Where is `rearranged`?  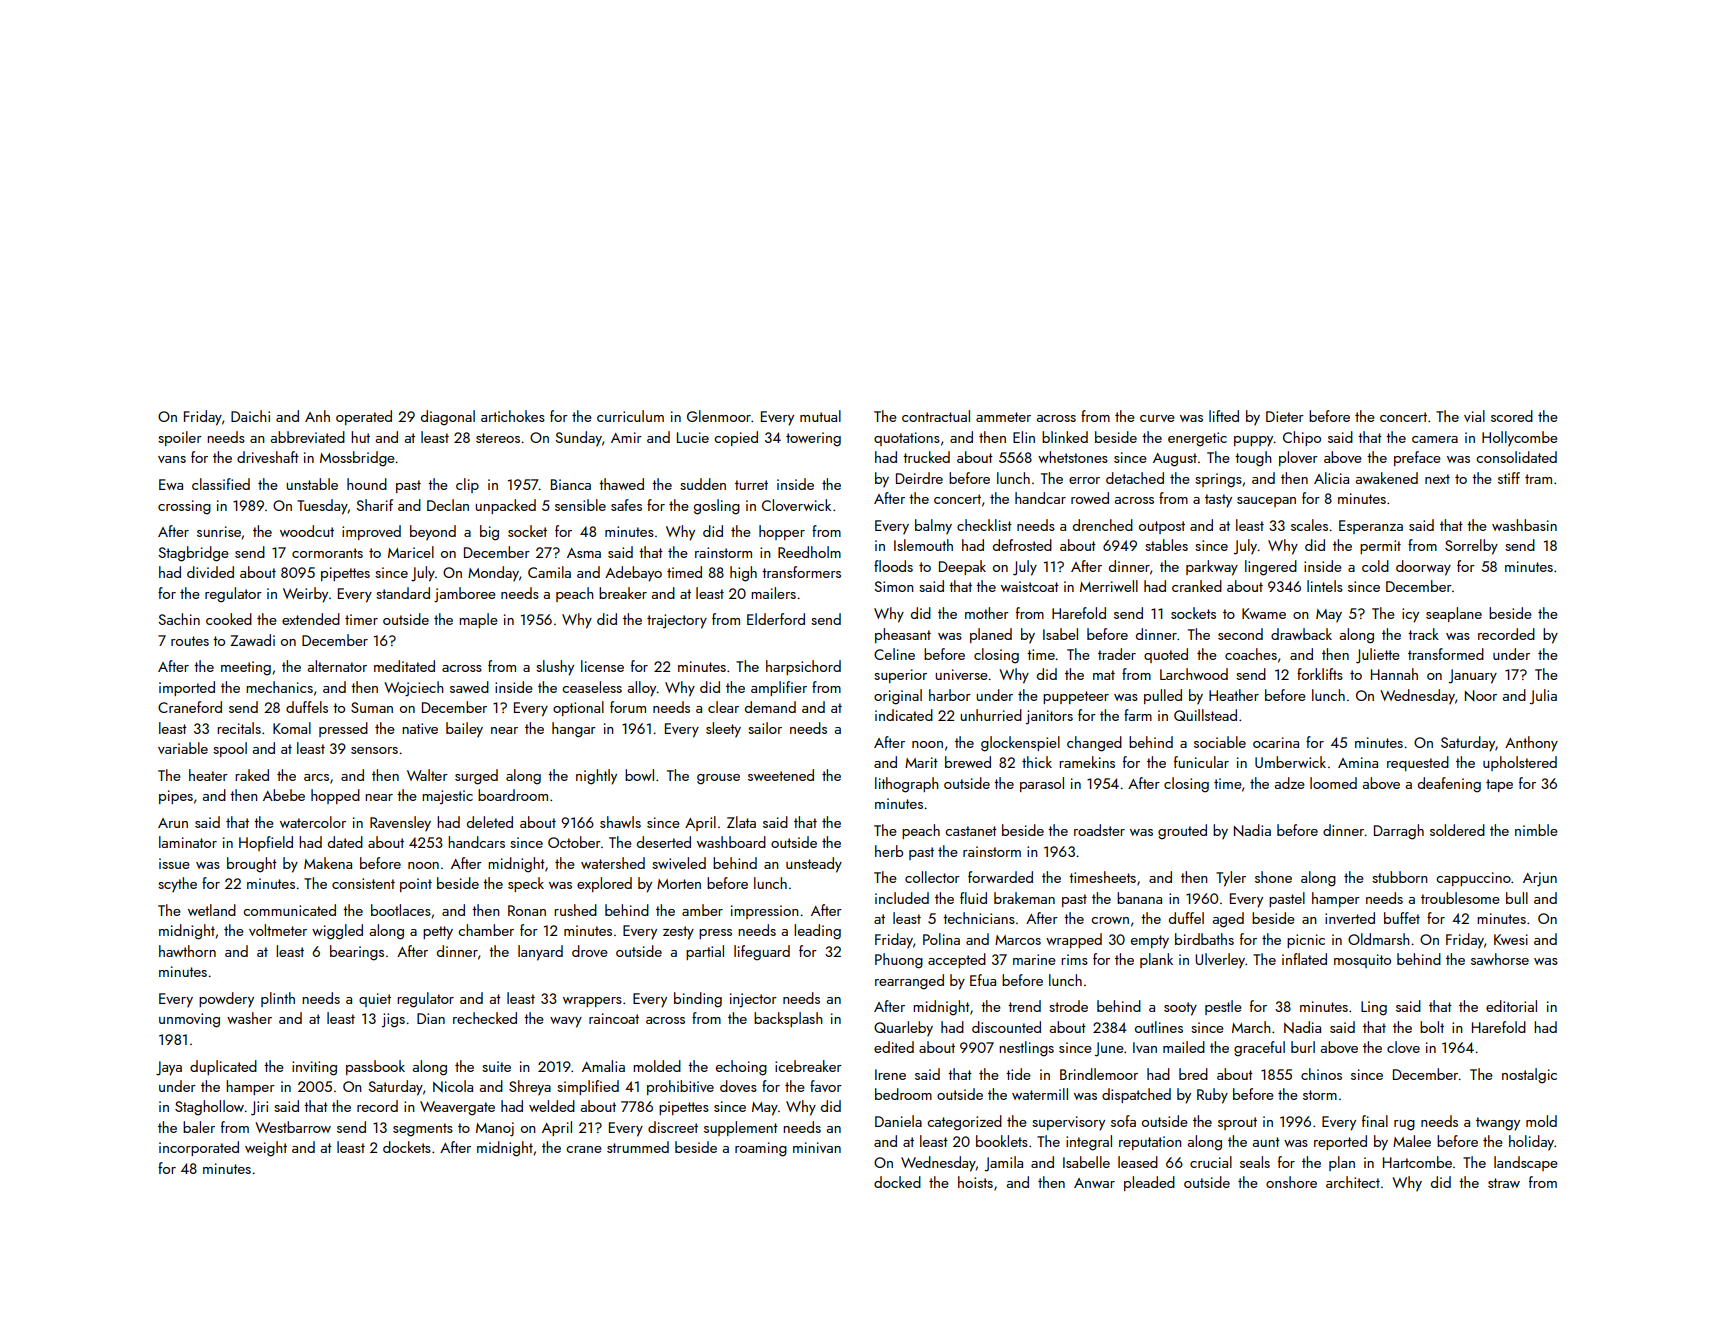 rearranged is located at coordinates (909, 982).
